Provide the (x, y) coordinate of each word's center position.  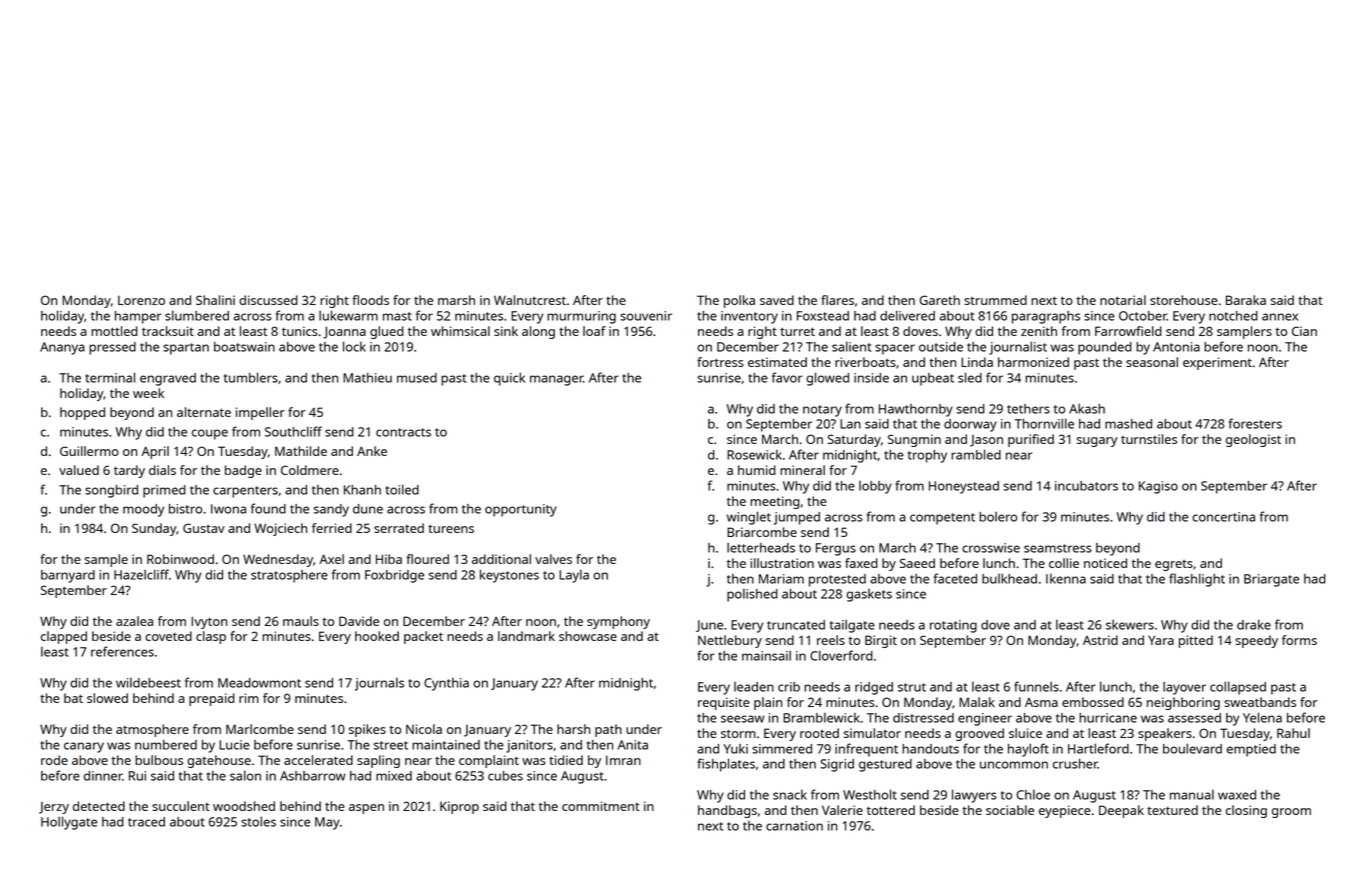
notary (822, 411)
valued (79, 470)
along (538, 332)
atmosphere (152, 730)
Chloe (1033, 794)
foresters (1255, 423)
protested (837, 580)
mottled (114, 331)
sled (970, 377)
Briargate (1271, 580)
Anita (633, 745)
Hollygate (69, 823)
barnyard (68, 576)
